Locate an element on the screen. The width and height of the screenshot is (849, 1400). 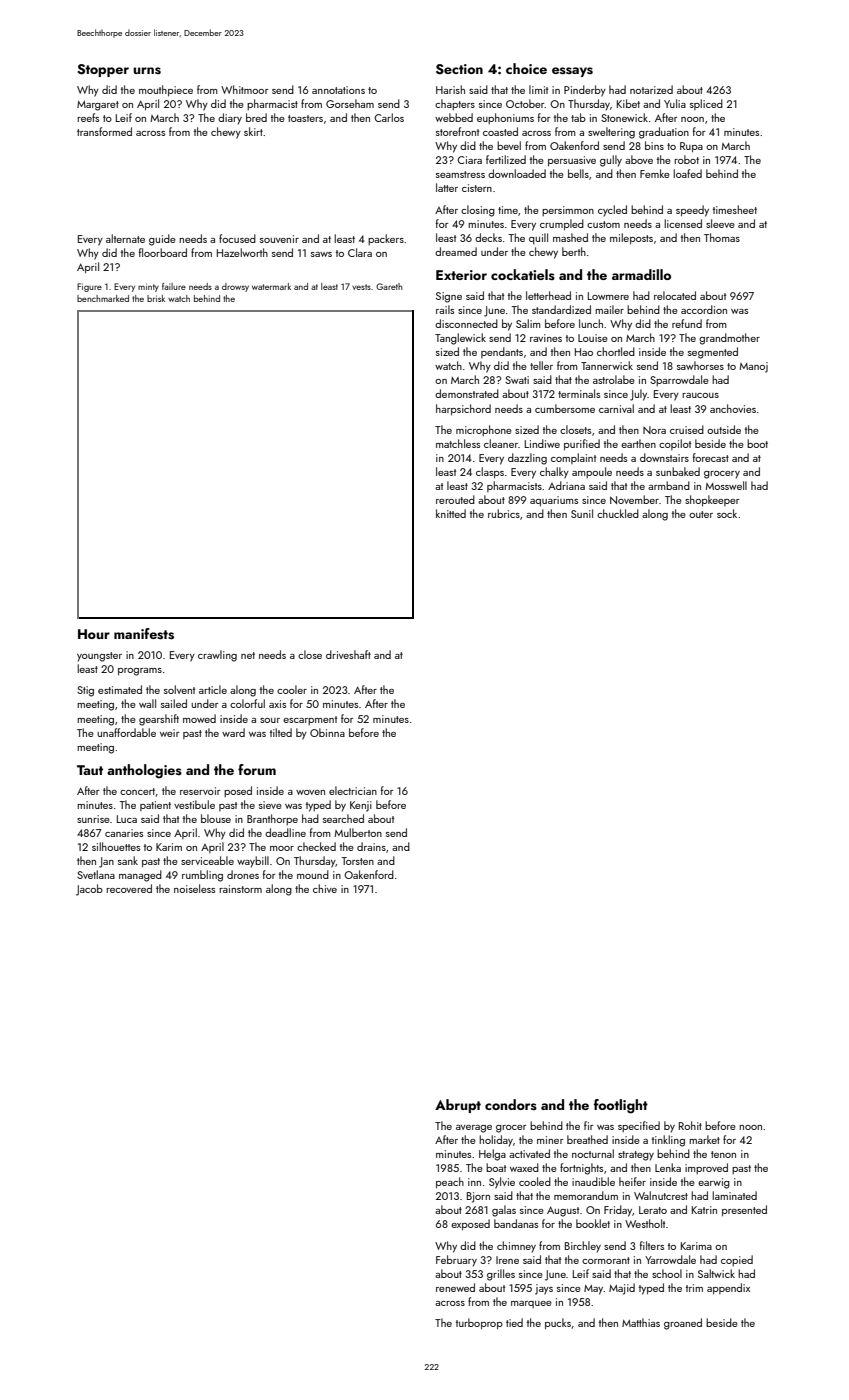
Obinna is located at coordinates (327, 732).
